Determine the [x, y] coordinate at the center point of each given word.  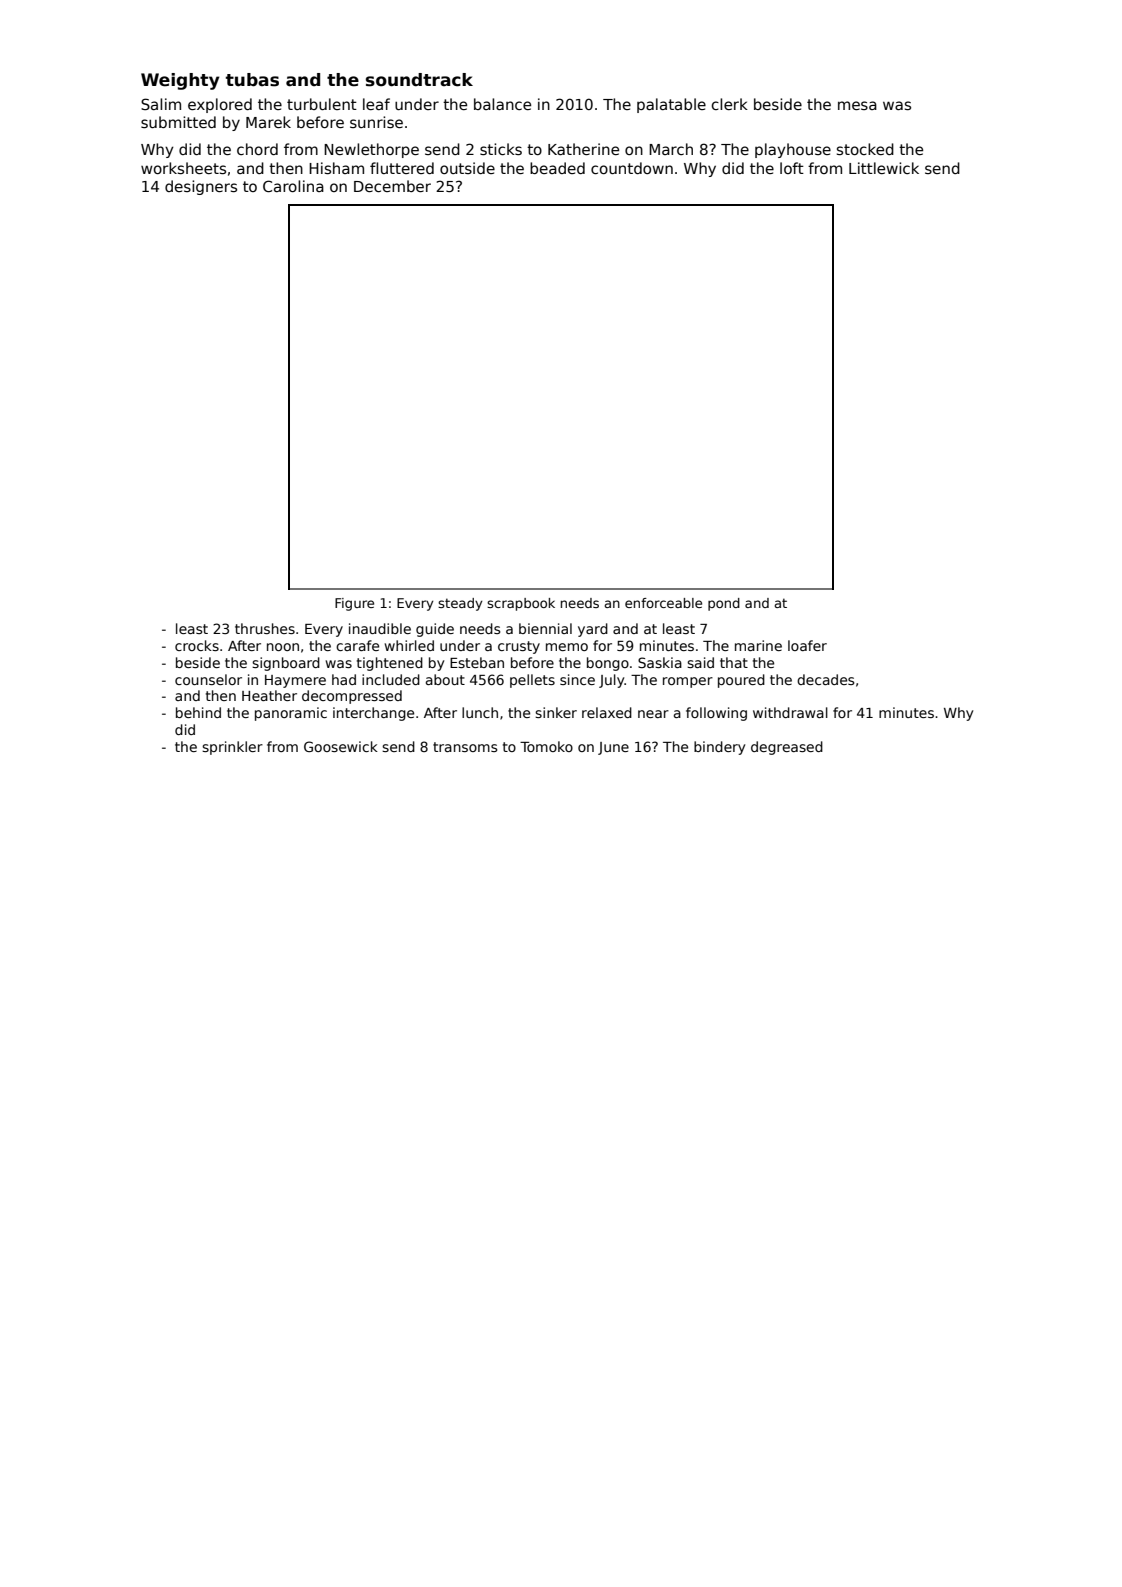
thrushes [265, 628]
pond [724, 604]
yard [593, 630]
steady [460, 604]
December [392, 186]
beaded [557, 168]
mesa [857, 105]
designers [201, 187]
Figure [354, 604]
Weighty [180, 81]
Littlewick [884, 168]
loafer [807, 645]
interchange [373, 714]
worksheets [183, 168]
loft [792, 168]
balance [502, 104]
